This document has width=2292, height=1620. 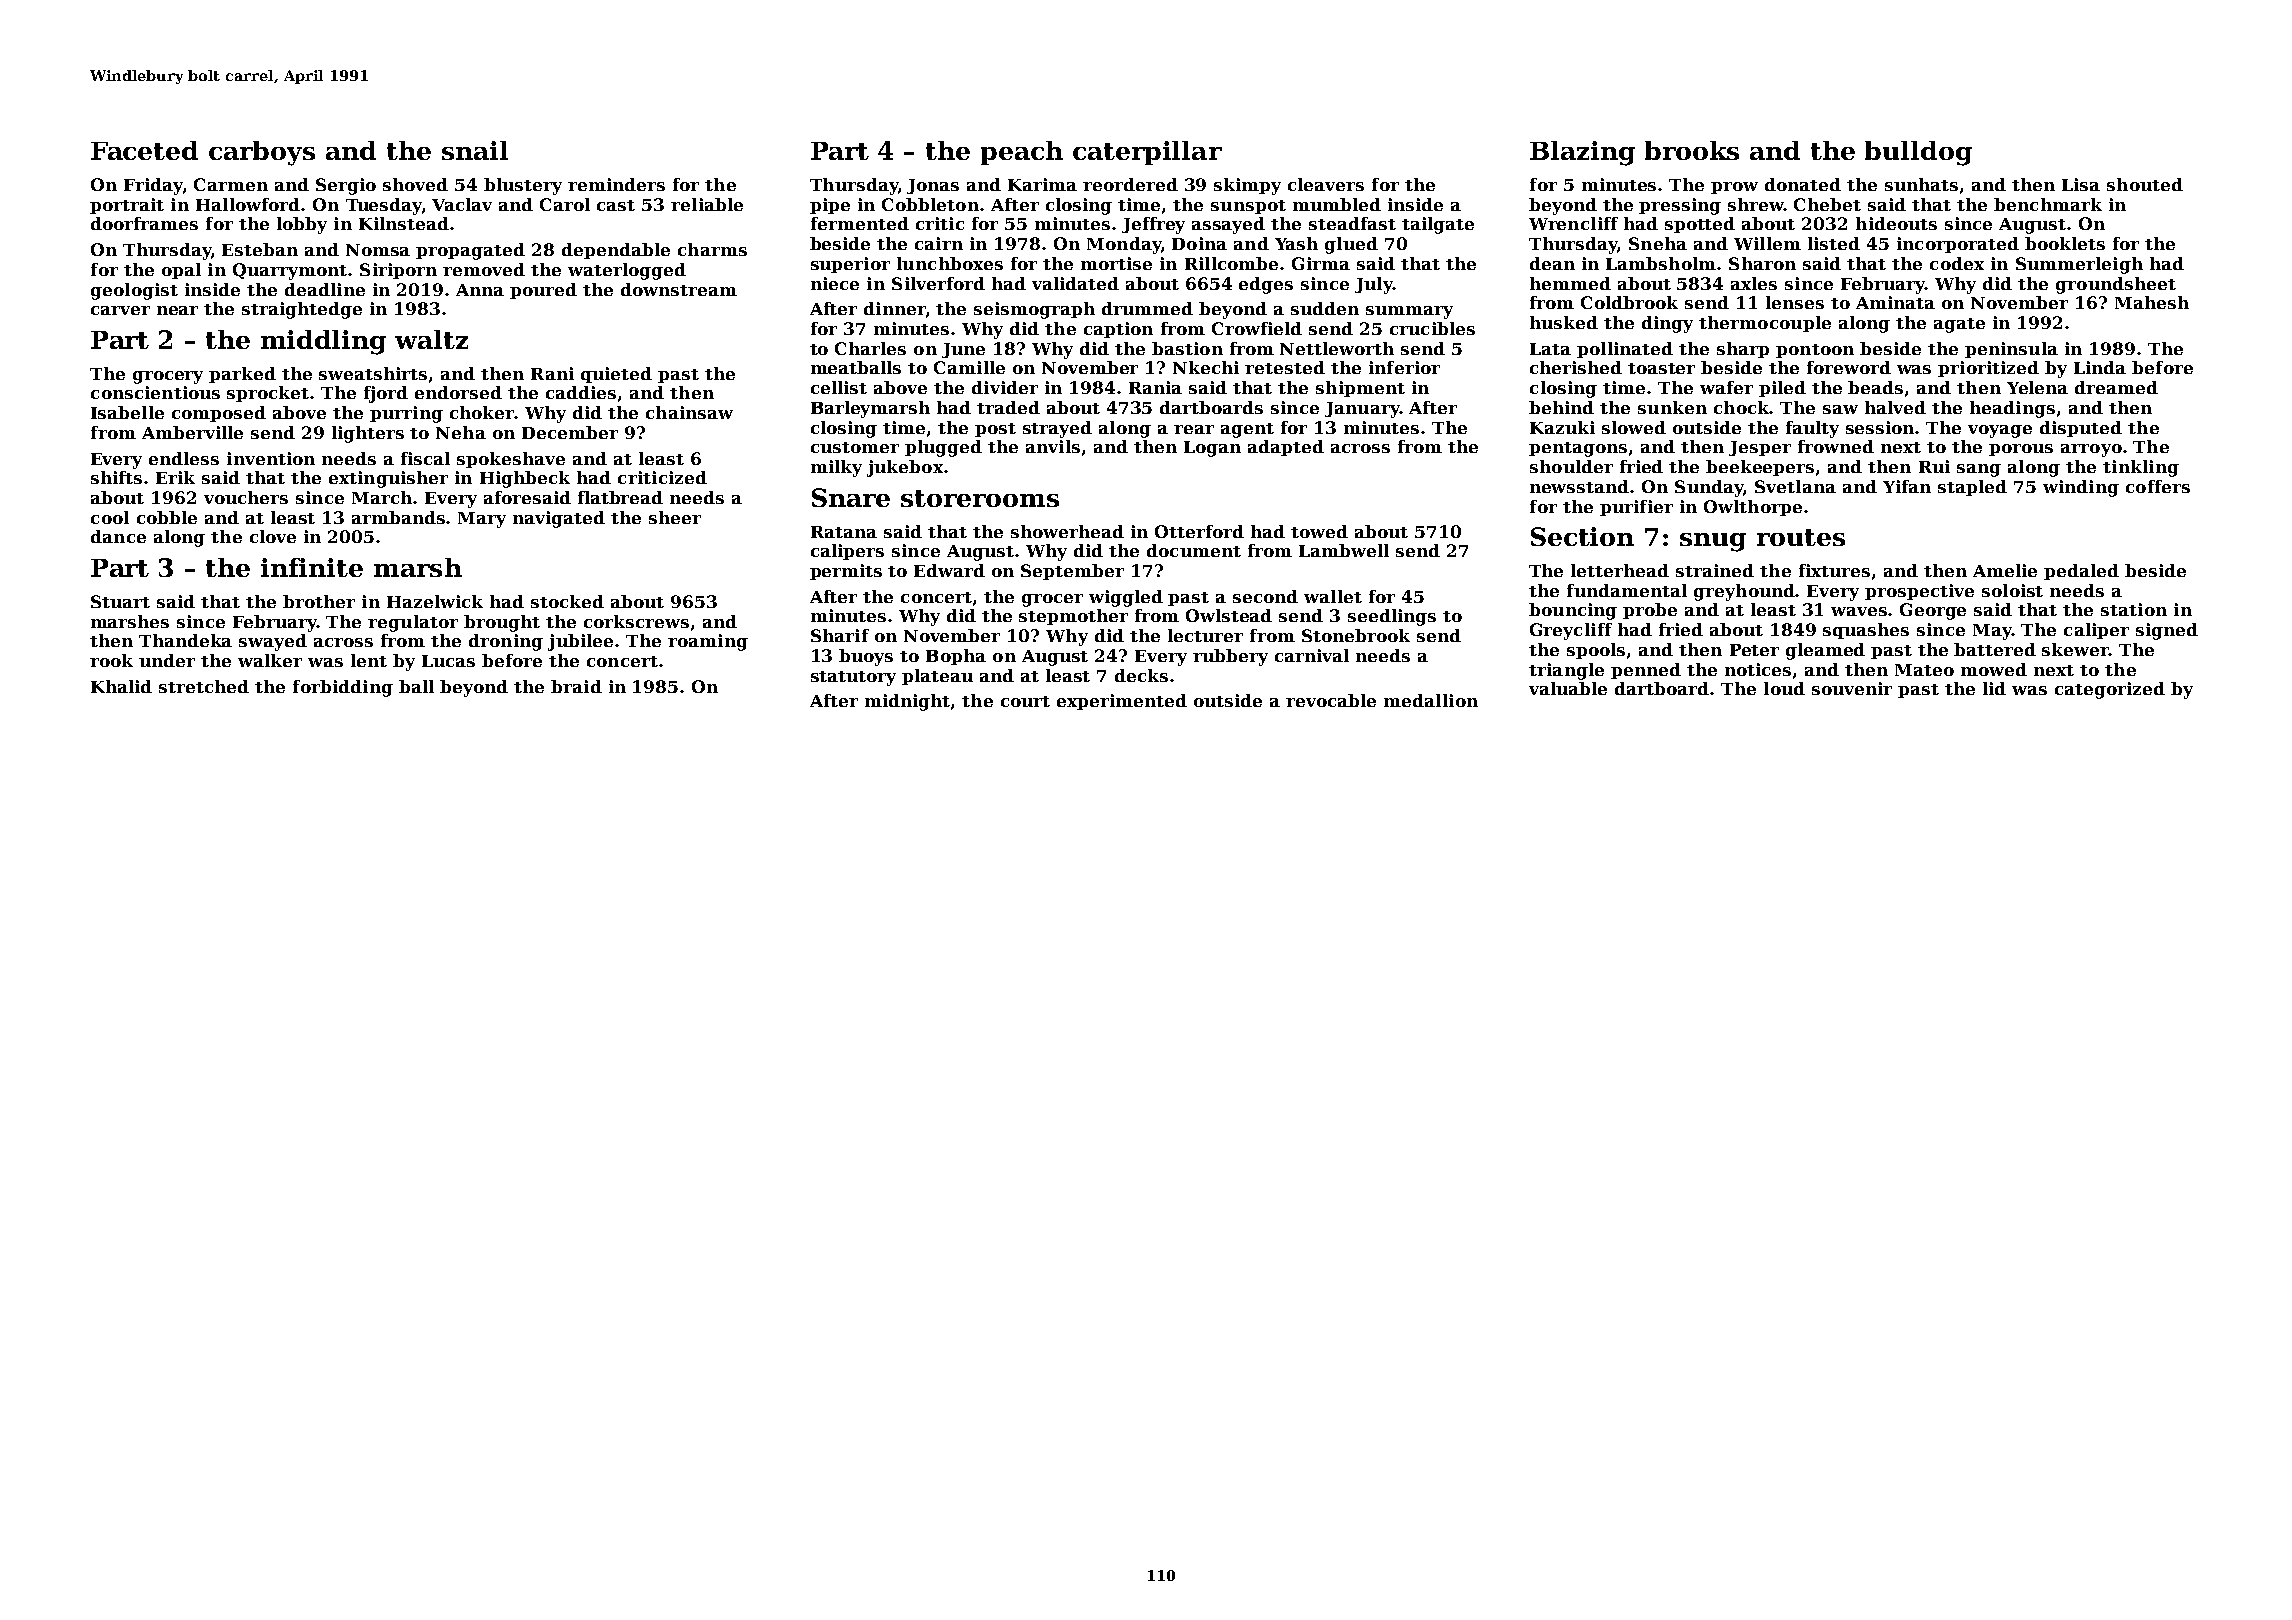 What do you see at coordinates (1022, 153) in the document?
I see `peach` at bounding box center [1022, 153].
